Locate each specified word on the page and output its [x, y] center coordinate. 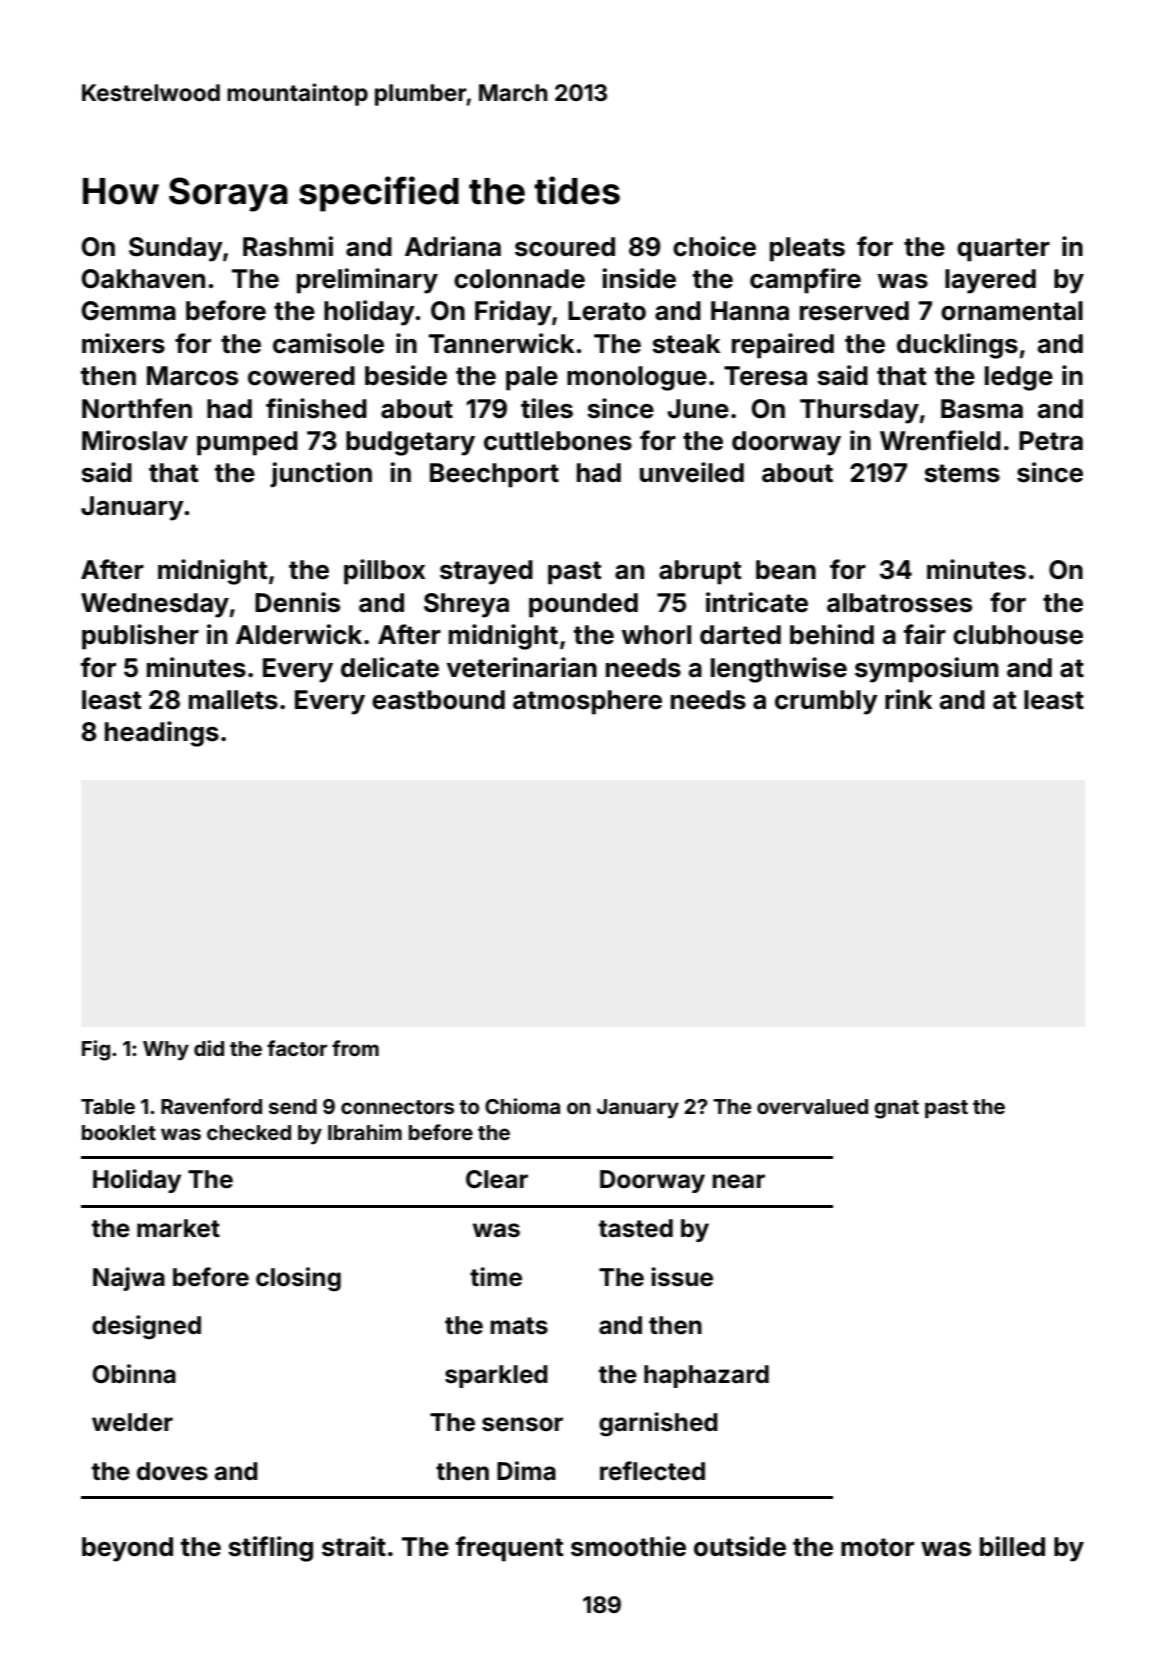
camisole [328, 343]
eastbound [438, 700]
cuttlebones [558, 441]
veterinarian [522, 667]
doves [172, 1471]
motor [877, 1547]
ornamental [1012, 311]
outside [740, 1546]
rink [908, 699]
